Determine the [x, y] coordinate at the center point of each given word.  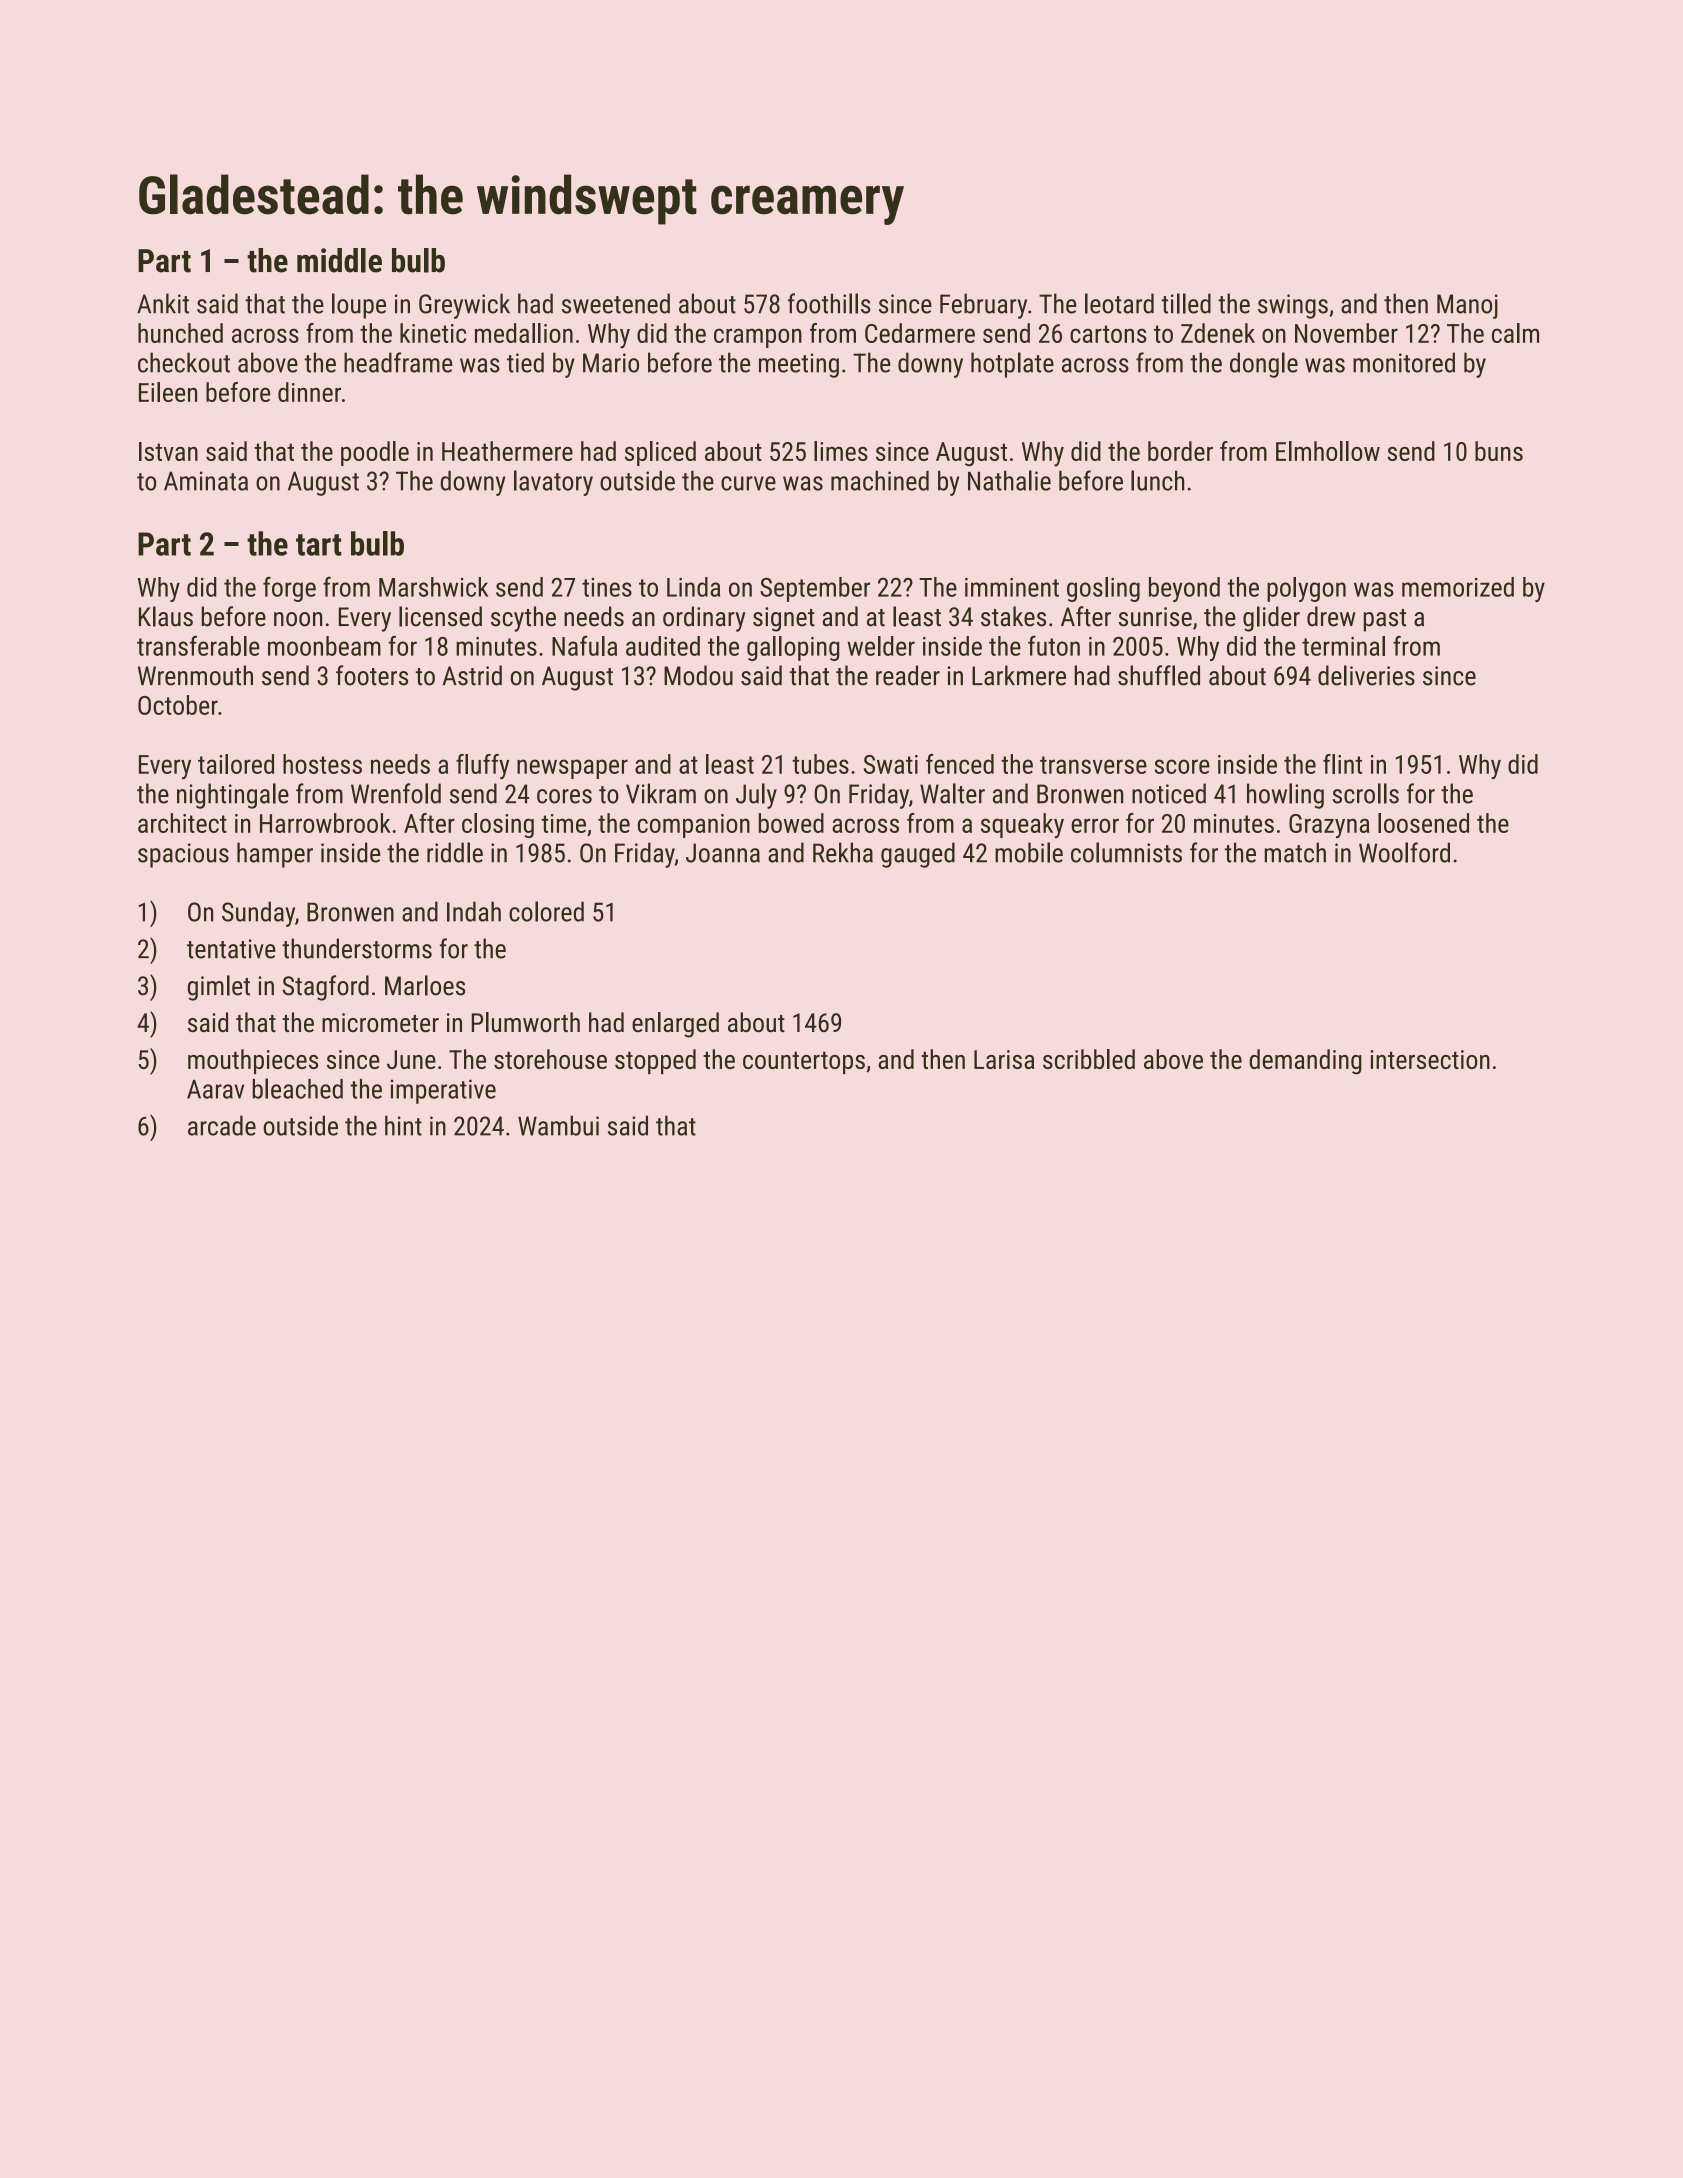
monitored [1404, 362]
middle [339, 260]
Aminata [206, 481]
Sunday [258, 914]
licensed [440, 616]
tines [607, 587]
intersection [1430, 1059]
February [983, 306]
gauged [918, 855]
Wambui [558, 1125]
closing [498, 825]
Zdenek [1218, 333]
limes [841, 451]
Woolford [1404, 852]
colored [546, 911]
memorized [1458, 587]
